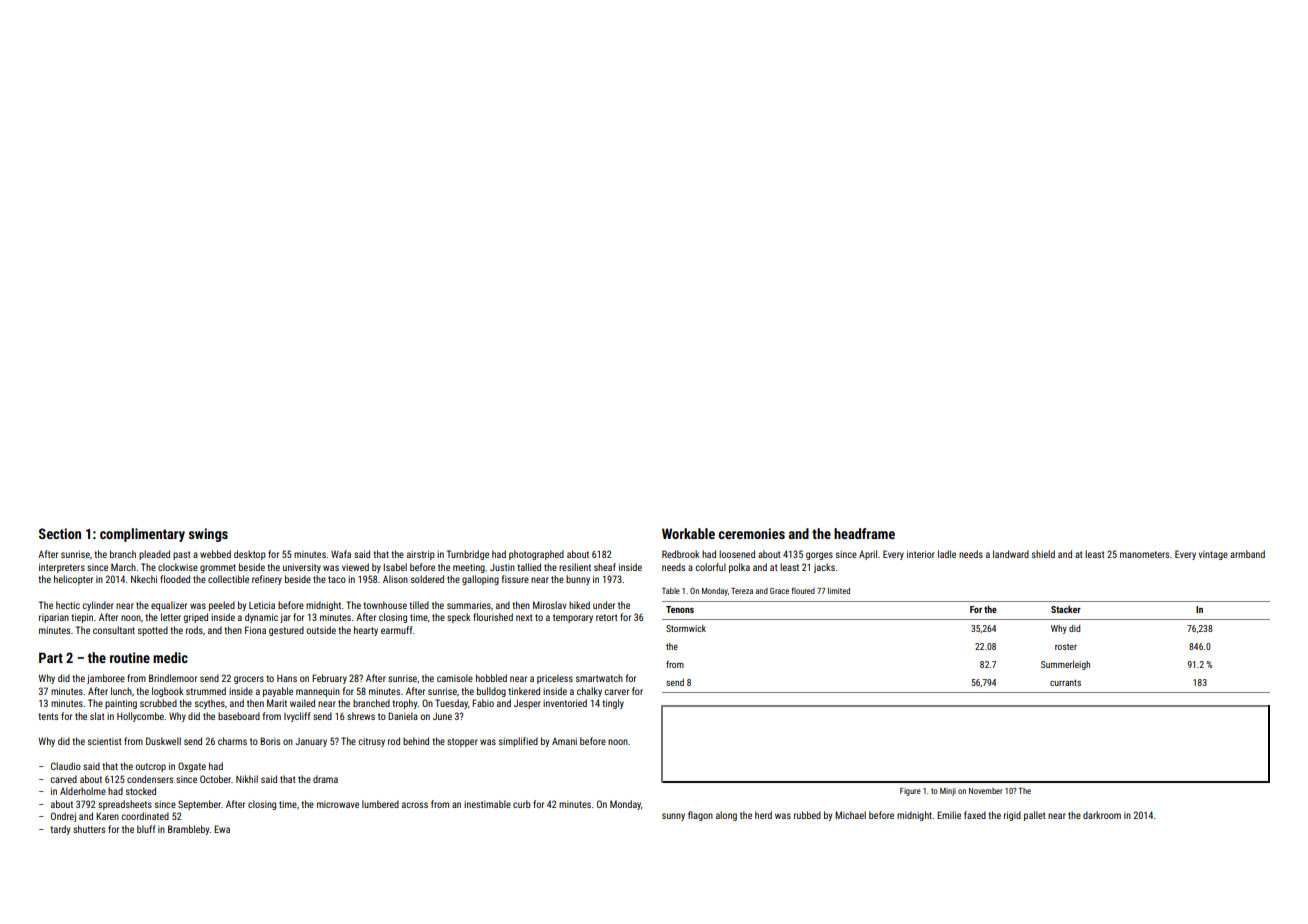 The image size is (1308, 924). Describe the element at coordinates (318, 692) in the page. I see `mannequin` at that location.
